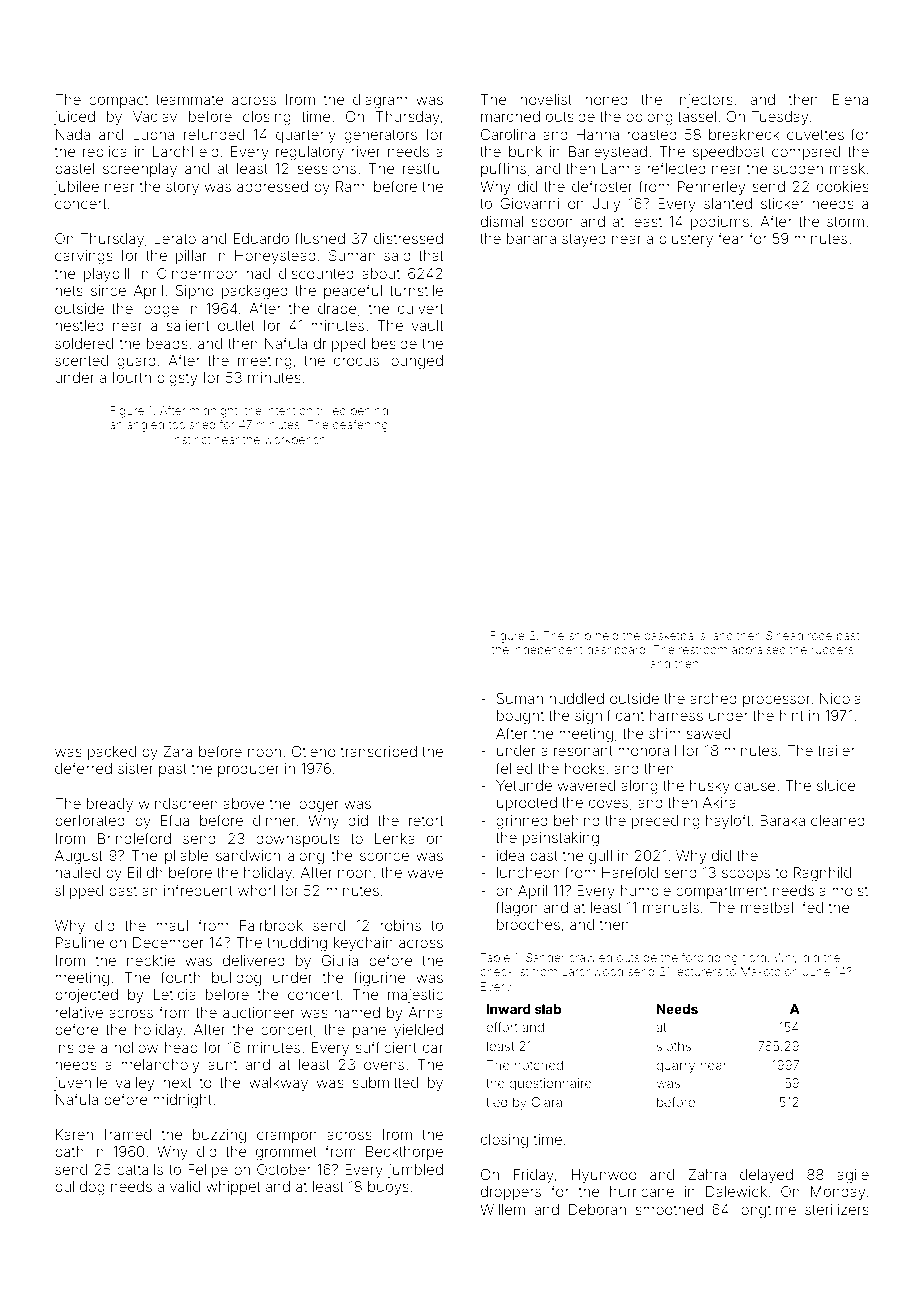  What do you see at coordinates (233, 1188) in the screenshot?
I see `whippet` at bounding box center [233, 1188].
